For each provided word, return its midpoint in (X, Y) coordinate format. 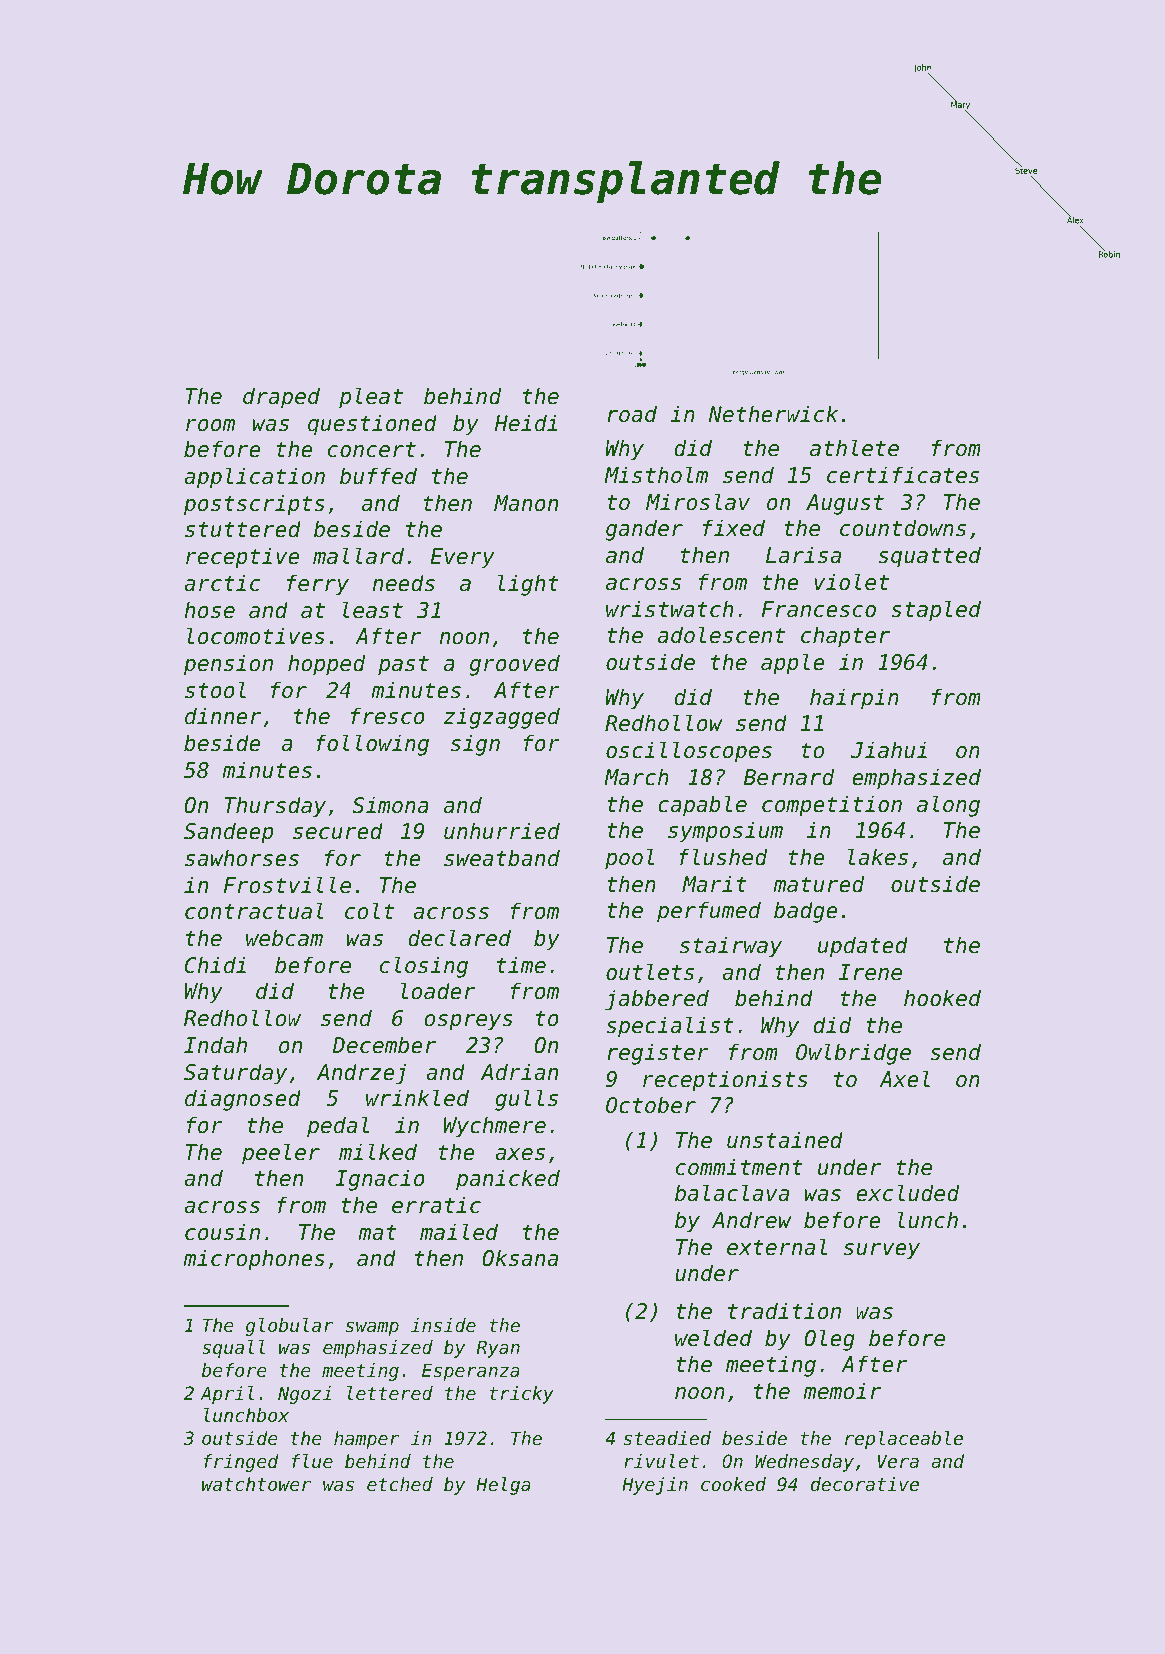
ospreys (468, 1022)
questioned (372, 425)
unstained (785, 1140)
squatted (929, 557)
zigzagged (502, 718)
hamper (366, 1440)
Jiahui (889, 750)
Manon (526, 503)
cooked (733, 1484)
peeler (281, 1154)
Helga (503, 1486)
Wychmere (495, 1127)
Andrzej (361, 1074)
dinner (223, 716)
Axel (904, 1079)
